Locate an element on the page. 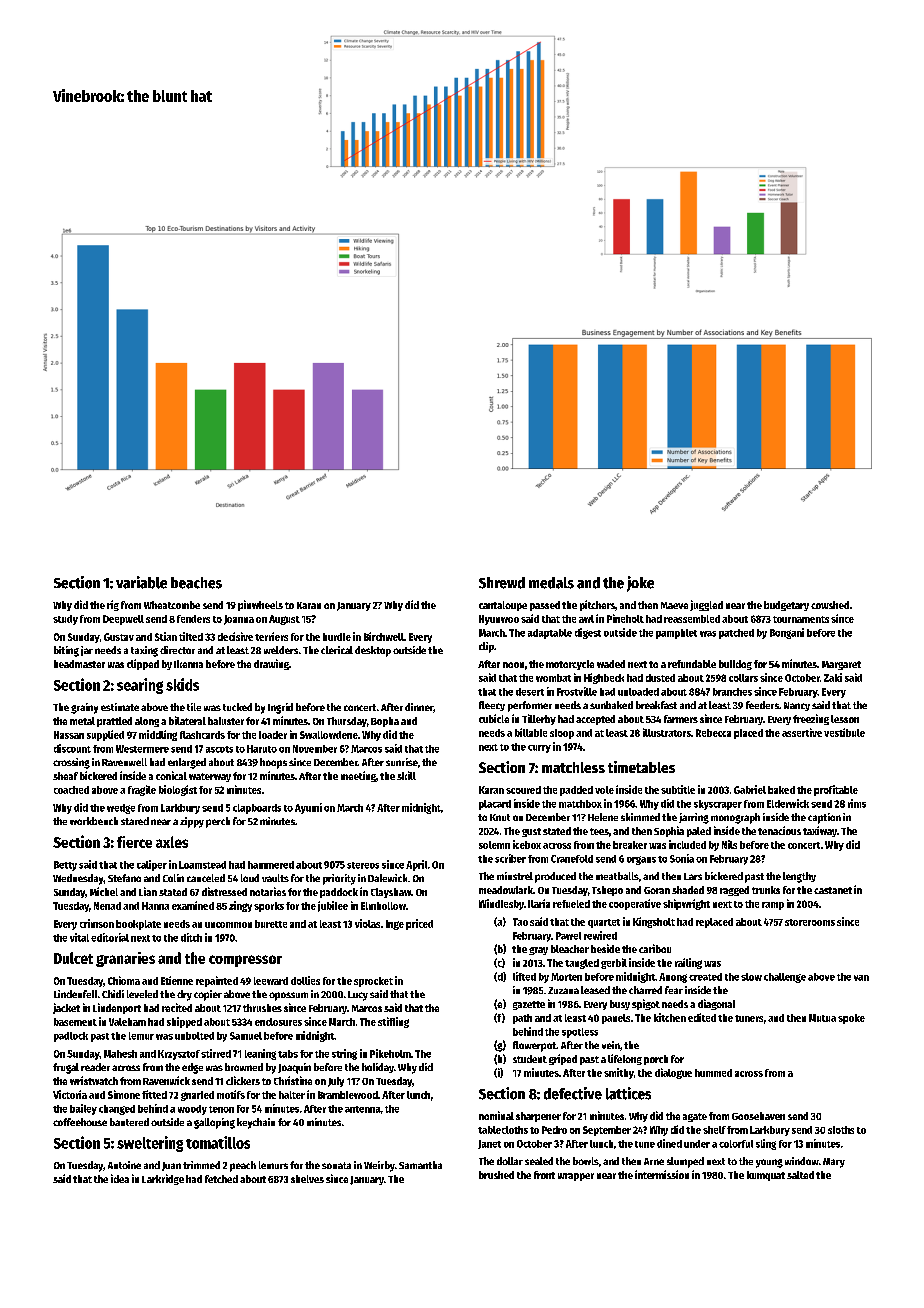 The image size is (924, 1308). shaded is located at coordinates (688, 890).
